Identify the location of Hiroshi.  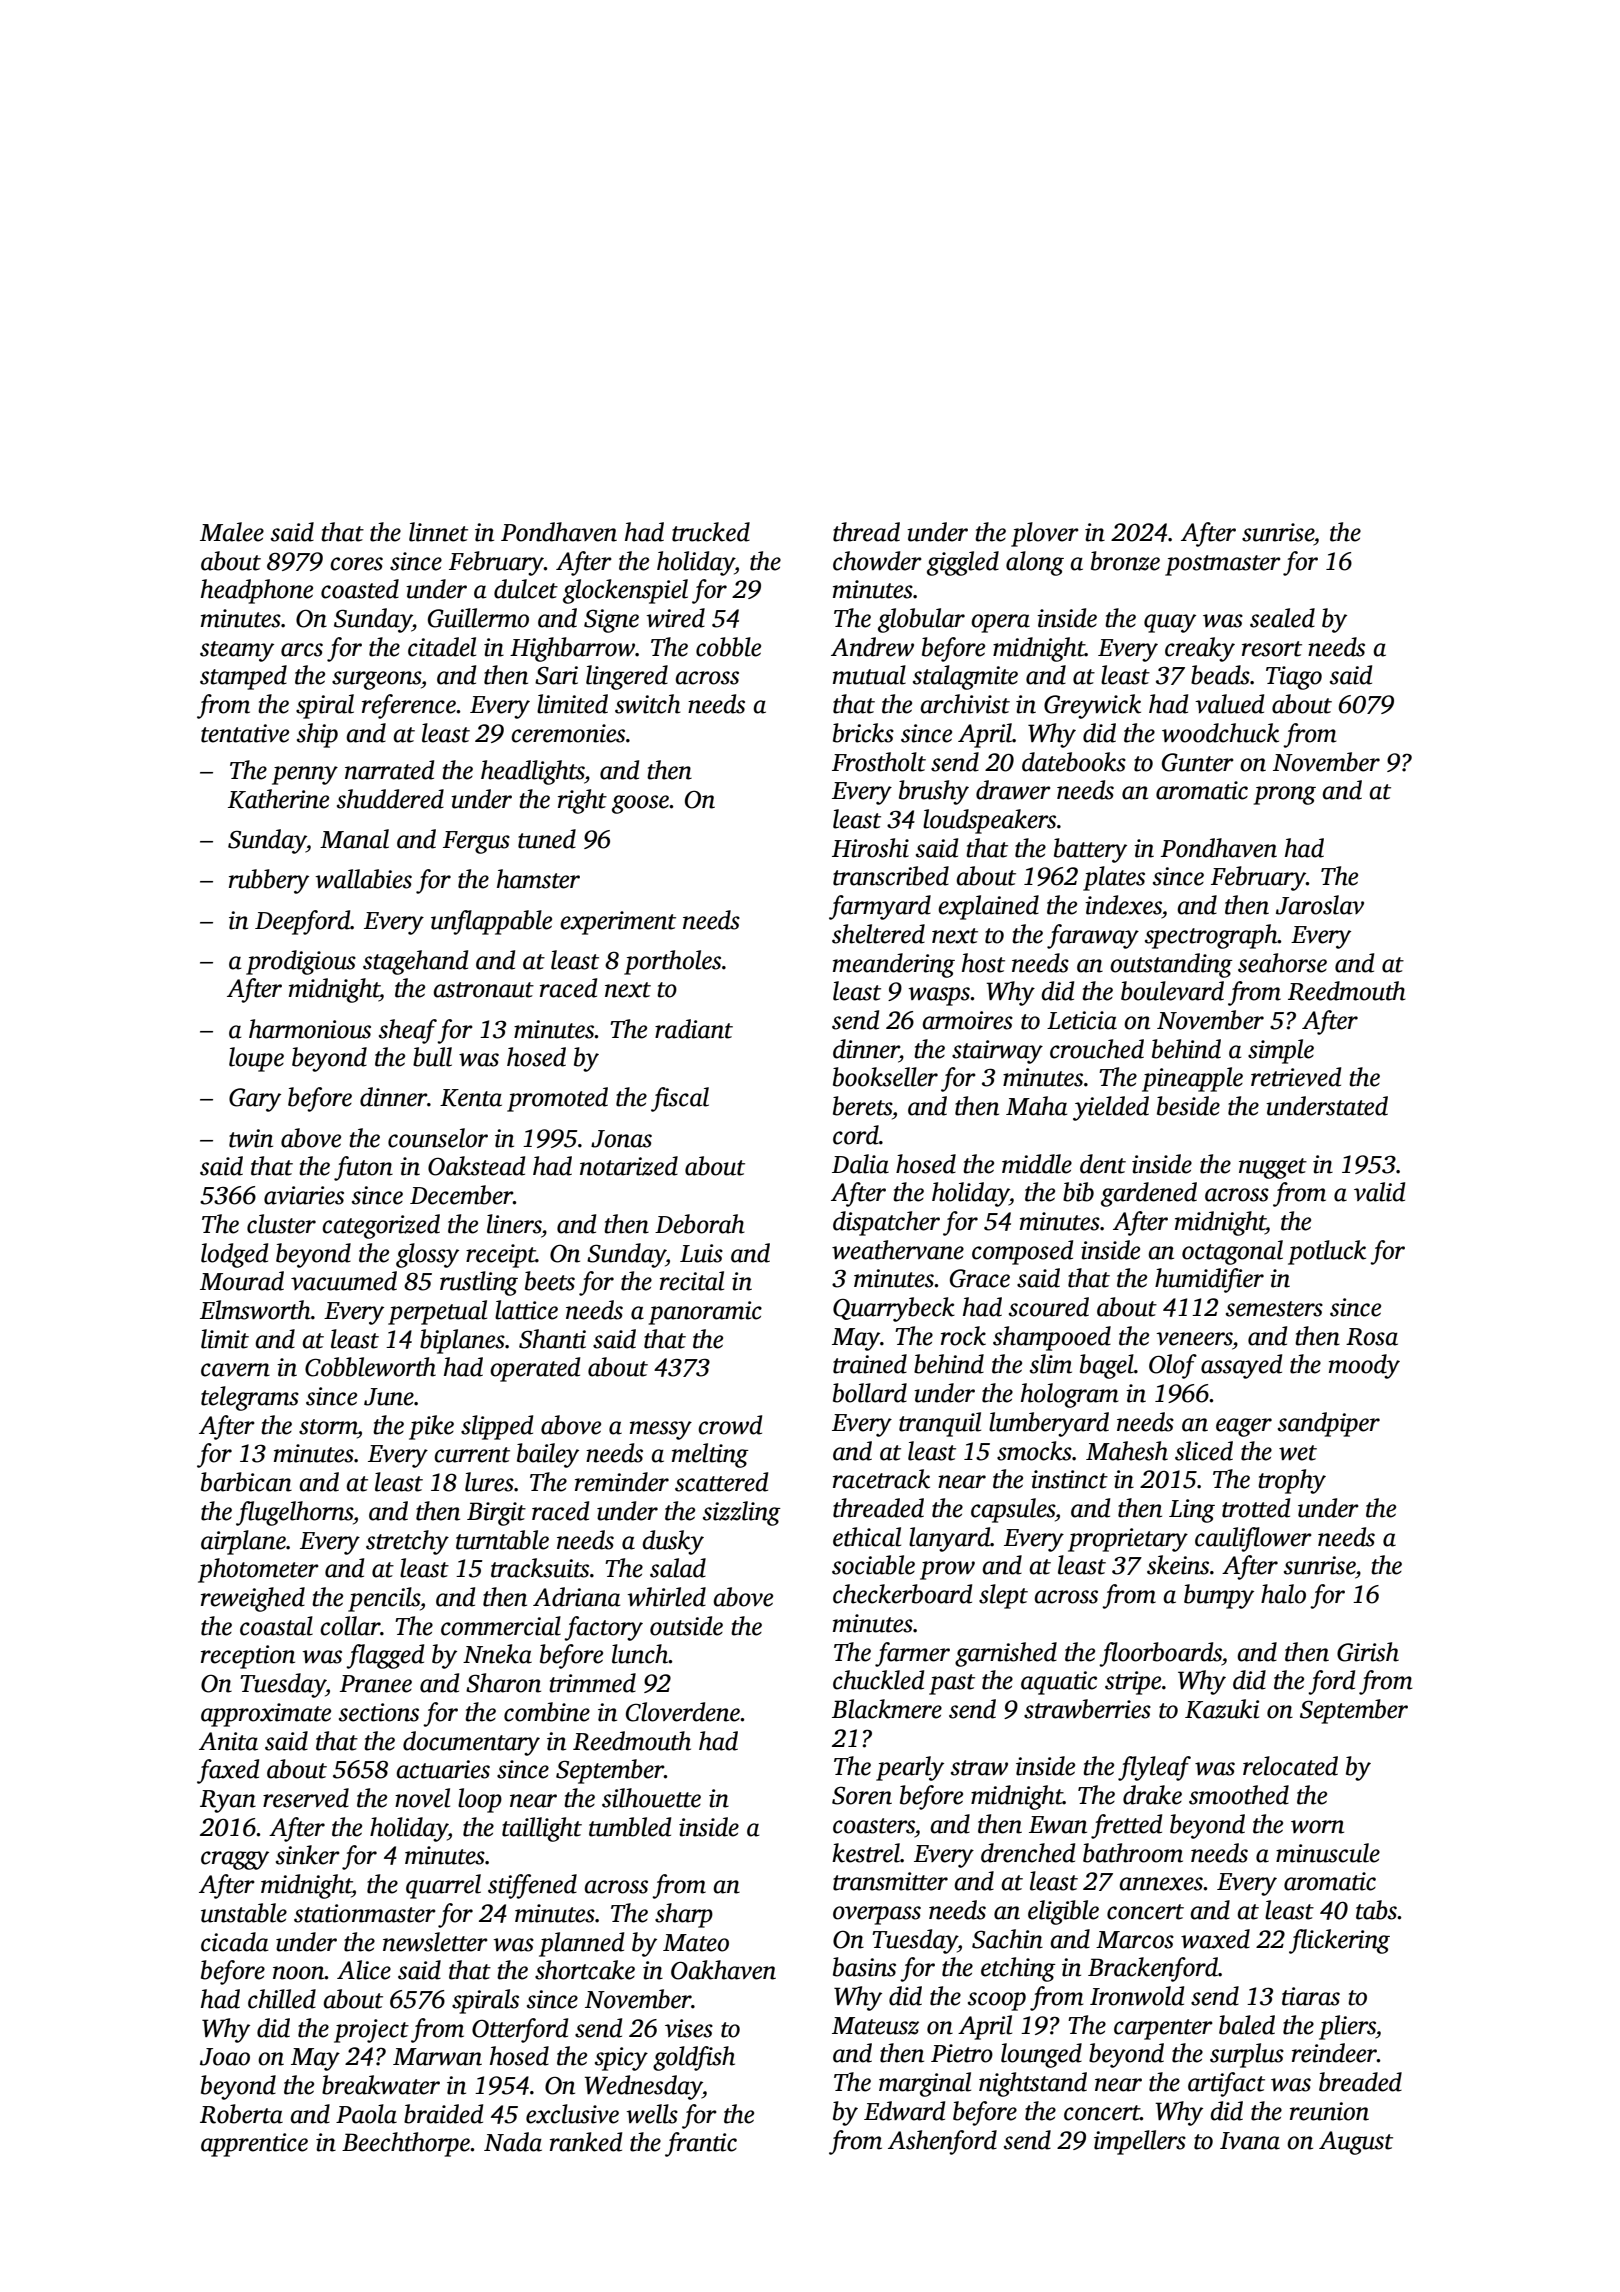
(870, 848).
